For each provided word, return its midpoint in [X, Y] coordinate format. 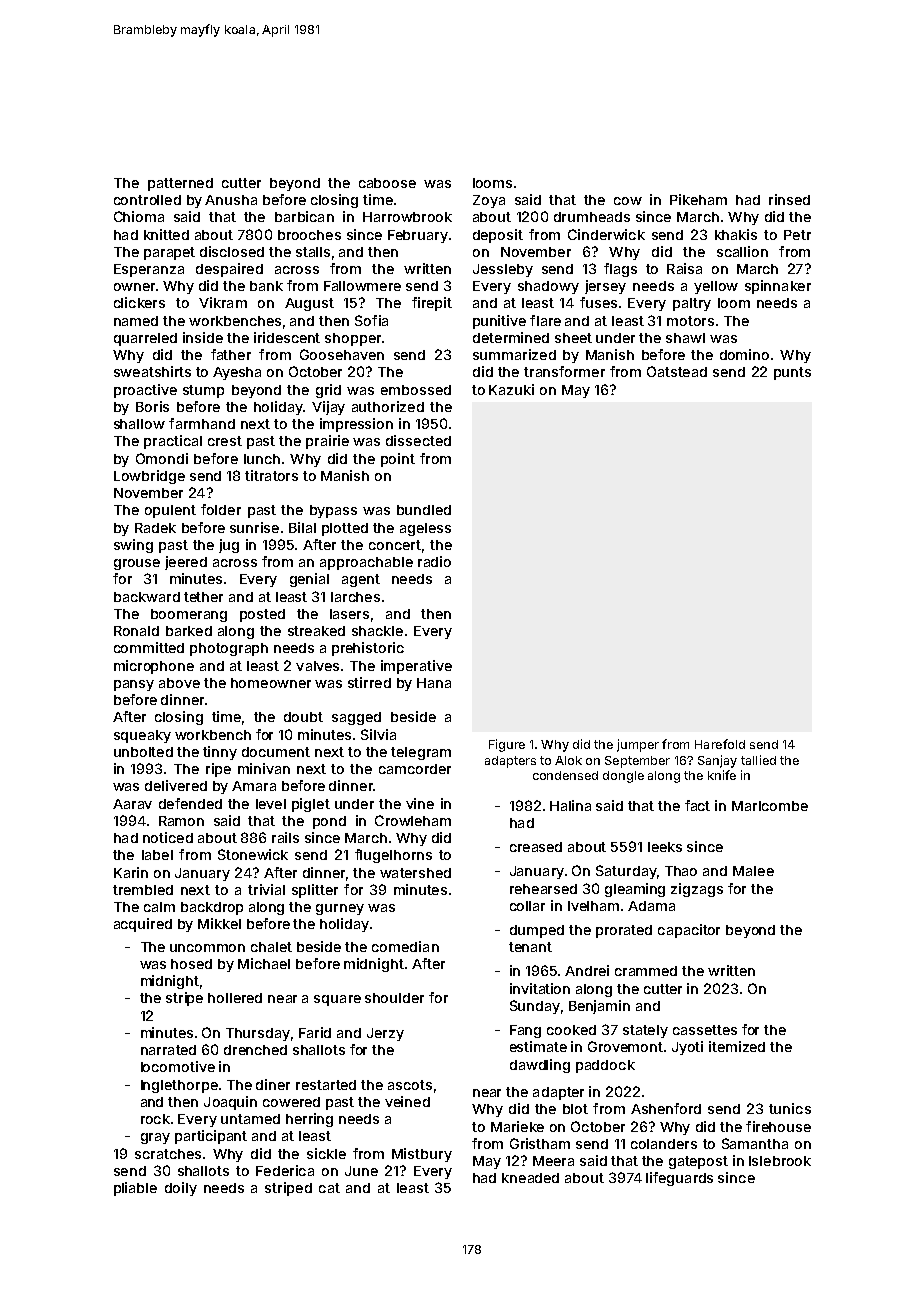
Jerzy [385, 1034]
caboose [387, 183]
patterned [180, 184]
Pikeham [698, 199]
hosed [191, 964]
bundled [424, 510]
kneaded [530, 1178]
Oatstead [677, 371]
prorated [624, 931]
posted [262, 615]
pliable [135, 1189]
